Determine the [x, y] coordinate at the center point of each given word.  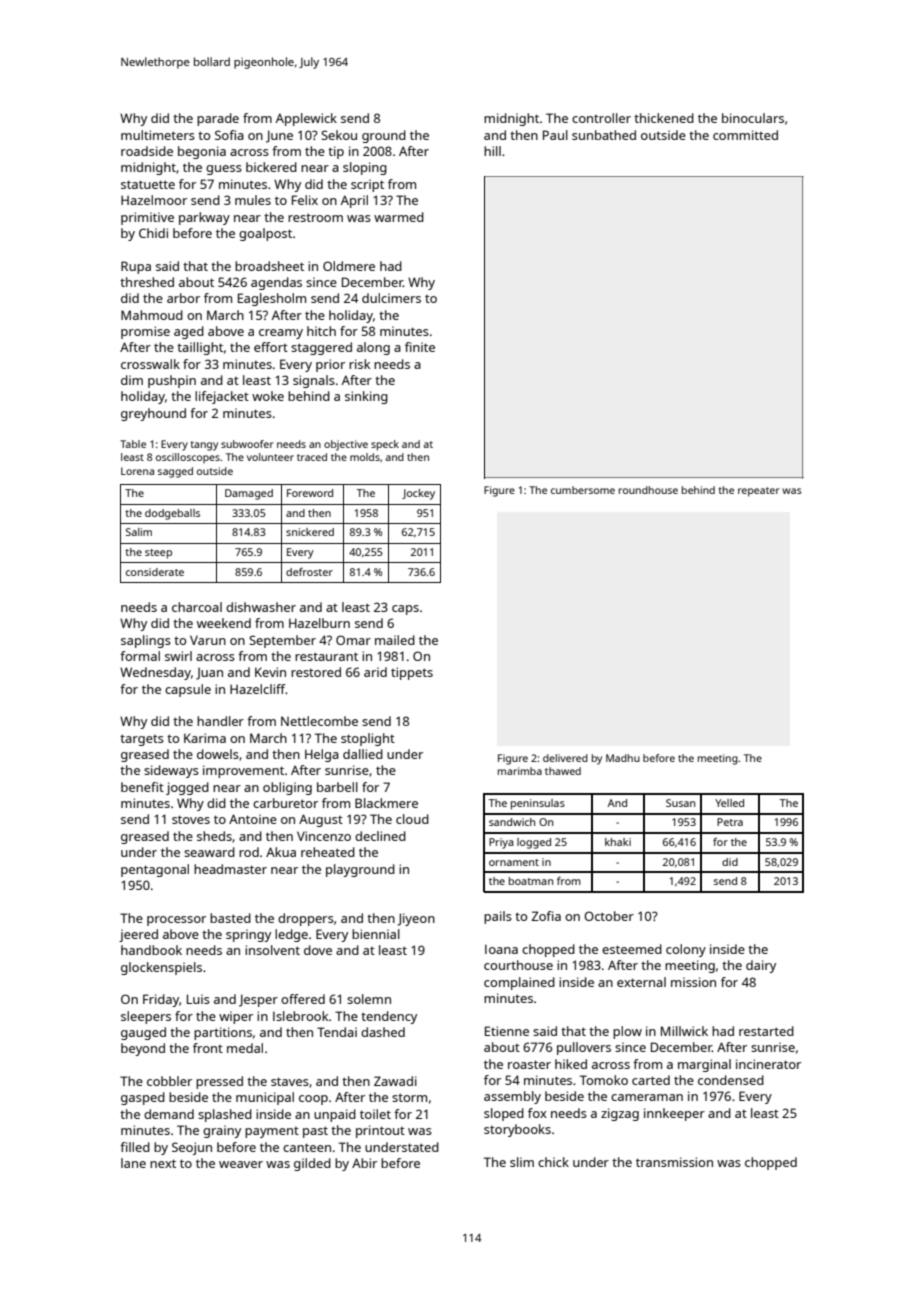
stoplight [368, 739]
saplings [146, 641]
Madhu [623, 758]
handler [220, 721]
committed [745, 135]
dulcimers [391, 298]
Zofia [546, 916]
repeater [759, 492]
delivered [565, 758]
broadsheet [269, 266]
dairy [761, 966]
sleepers [146, 1017]
